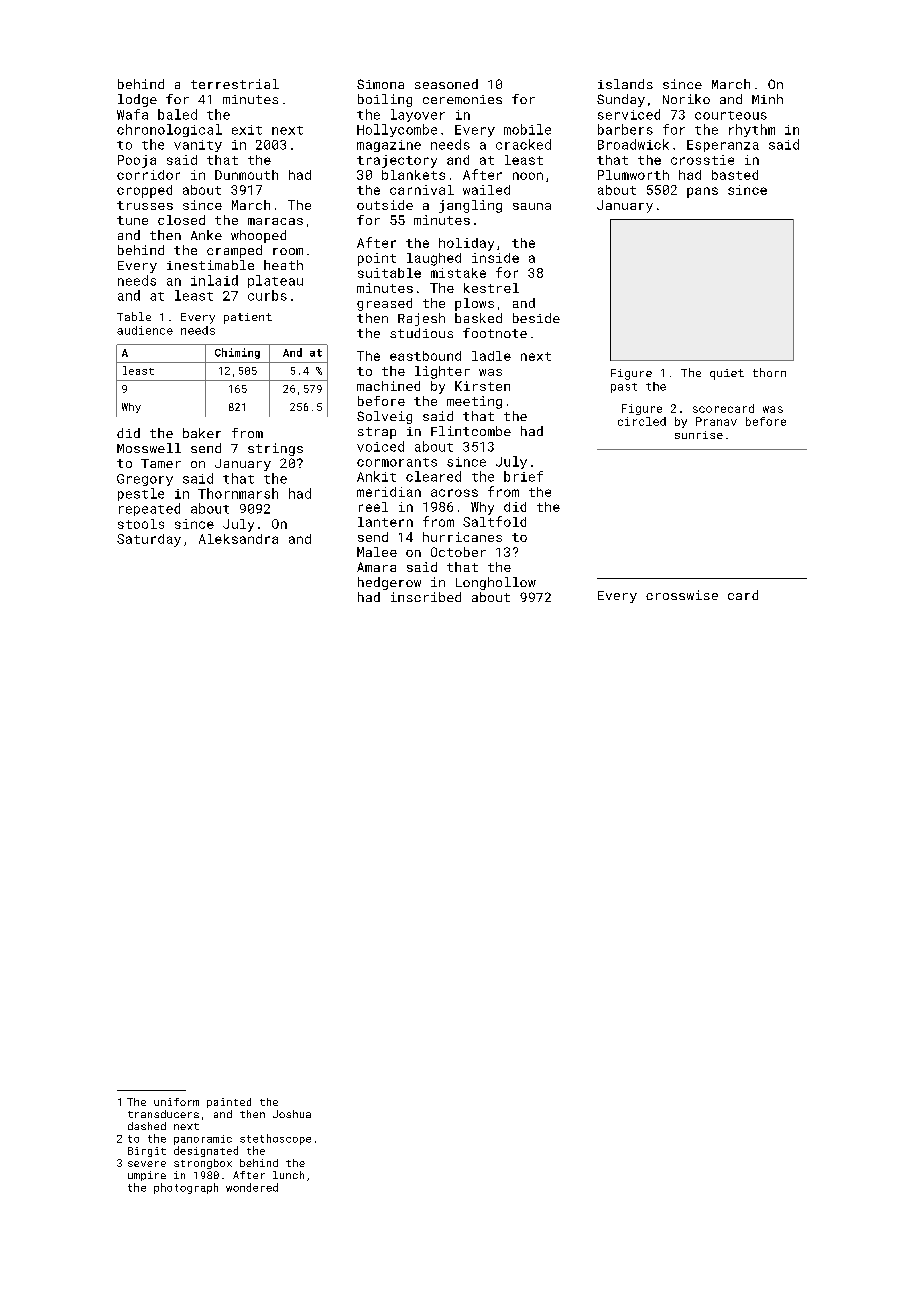 This screenshot has width=924, height=1308. What do you see at coordinates (376, 476) in the screenshot?
I see `Ankit` at bounding box center [376, 476].
